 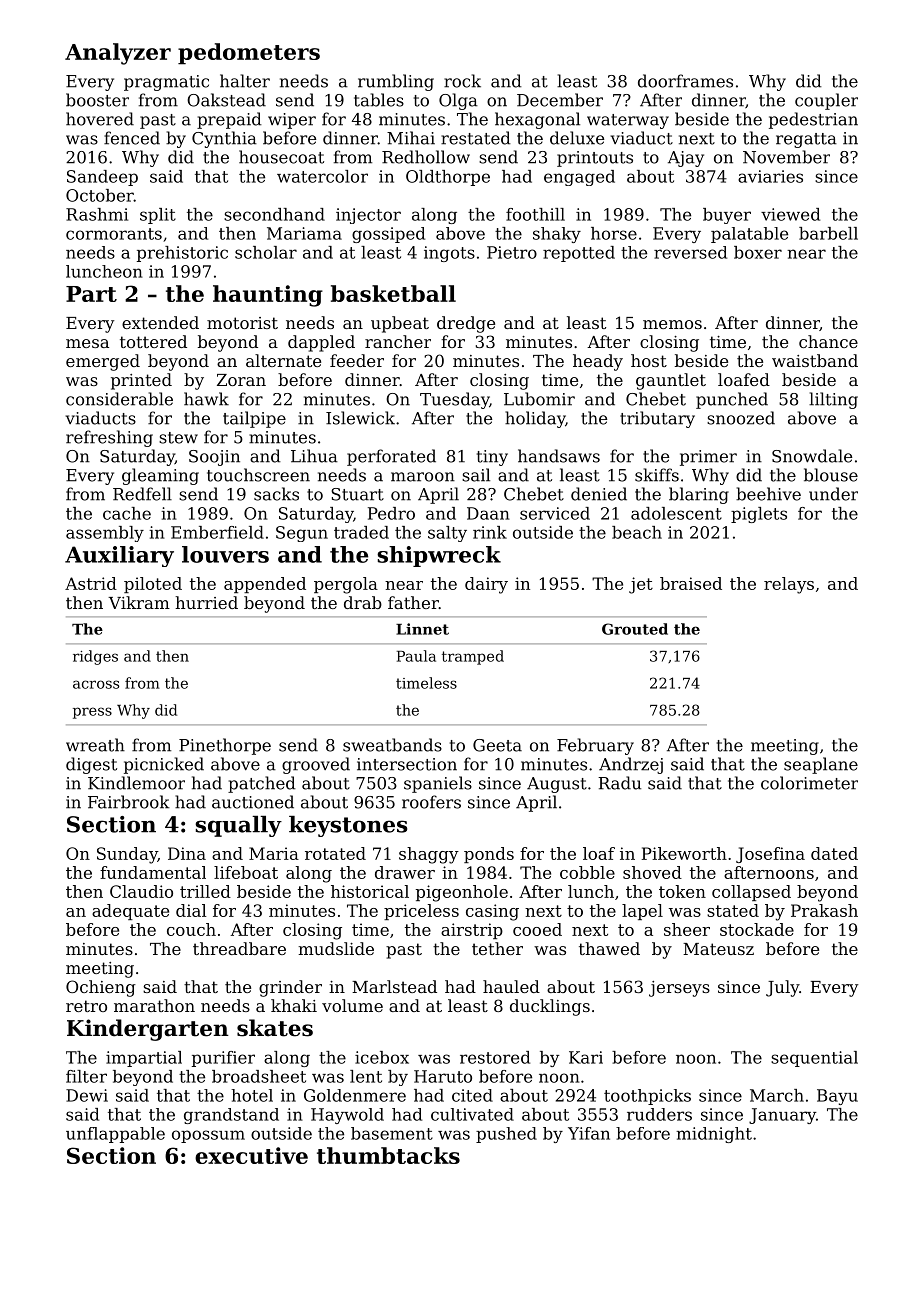 What do you see at coordinates (118, 54) in the screenshot?
I see `Analyzer` at bounding box center [118, 54].
